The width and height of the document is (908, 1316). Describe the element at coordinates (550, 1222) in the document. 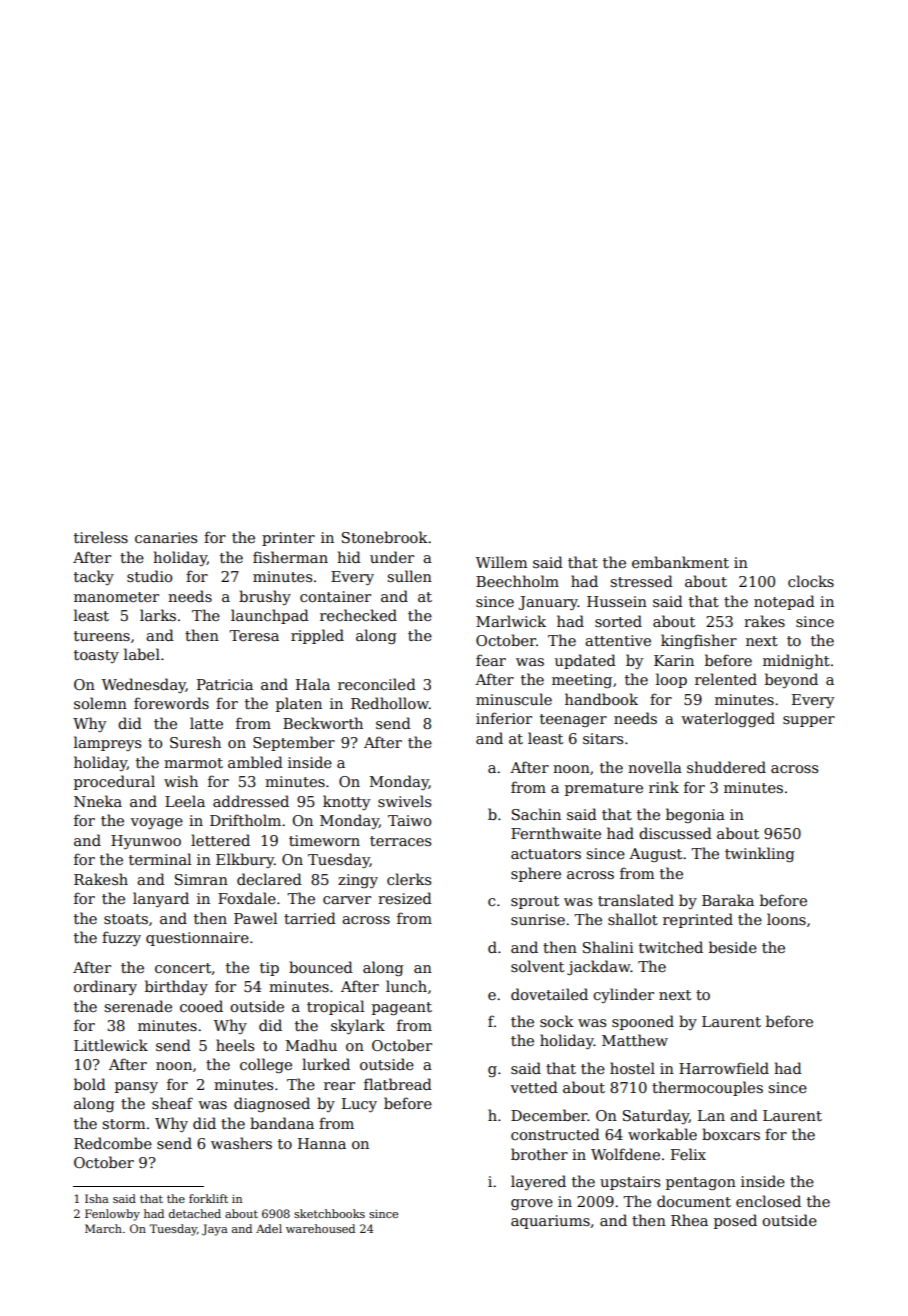

I see `aquariums` at that location.
